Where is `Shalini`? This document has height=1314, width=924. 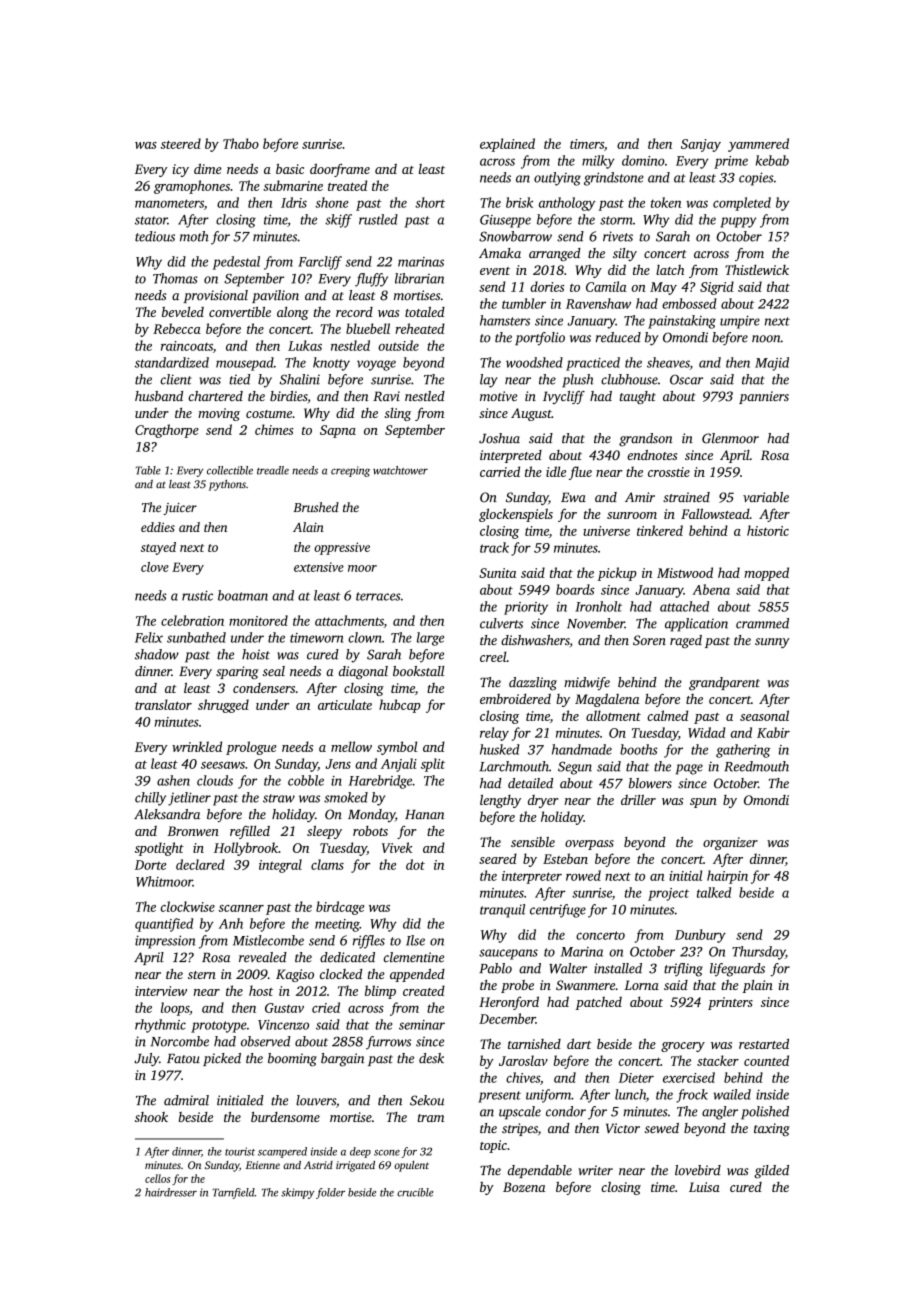 Shalini is located at coordinates (300, 379).
